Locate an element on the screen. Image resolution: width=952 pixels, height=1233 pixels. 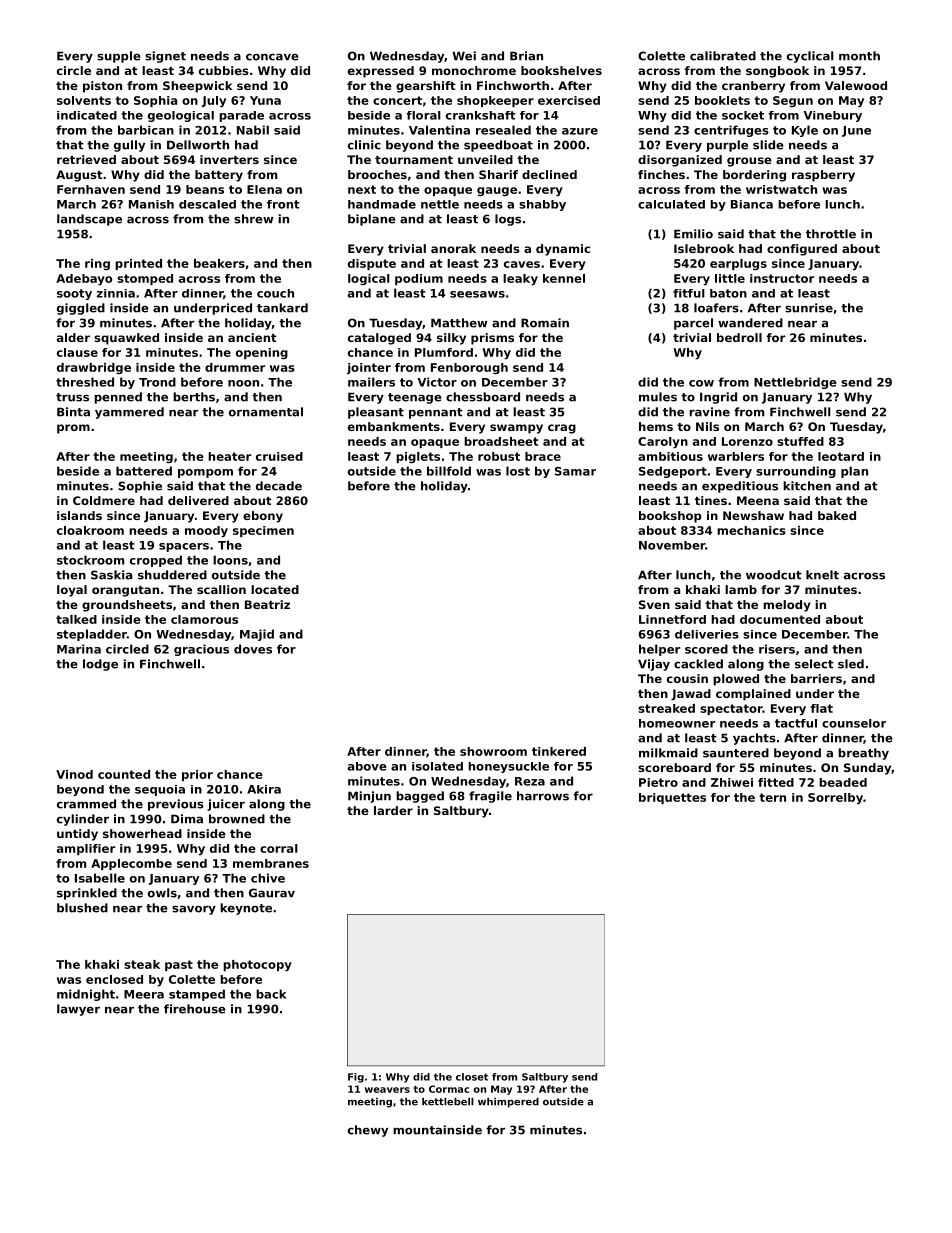
supple is located at coordinates (119, 57).
